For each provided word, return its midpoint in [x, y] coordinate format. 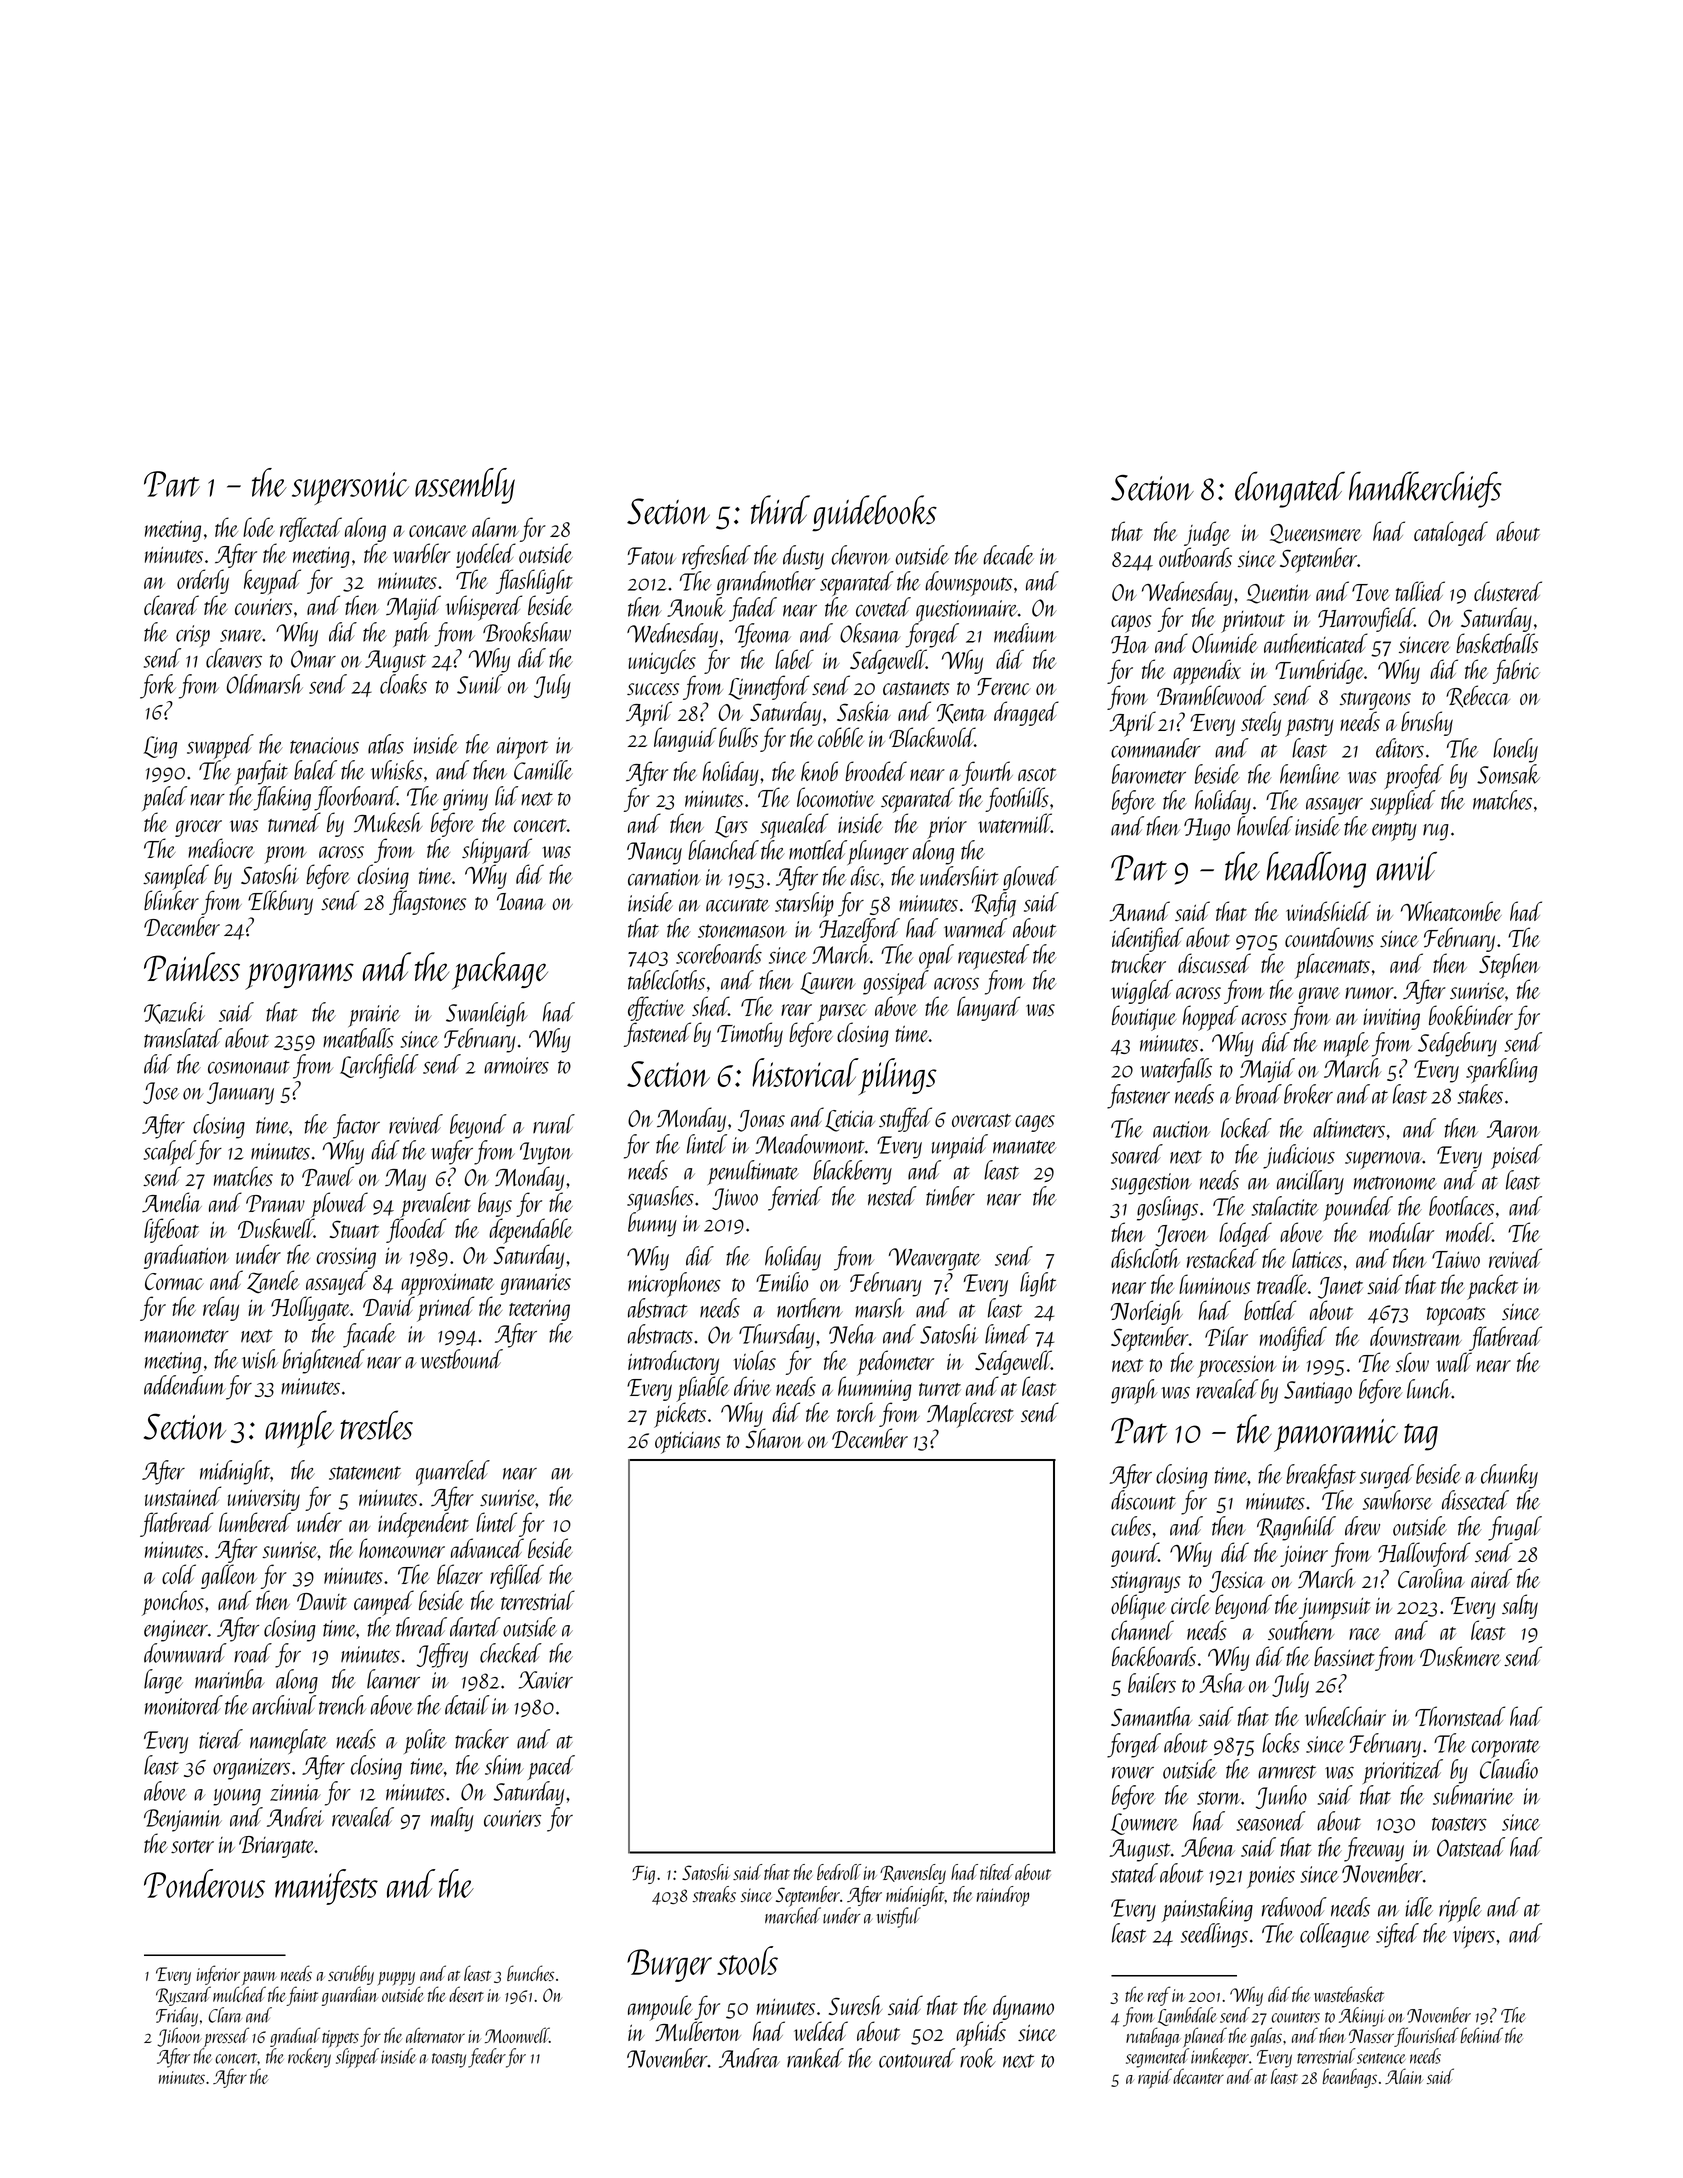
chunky [1509, 1476]
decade [1008, 555]
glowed [1031, 878]
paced [551, 1767]
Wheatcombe [1451, 911]
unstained [183, 1496]
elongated [1290, 489]
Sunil [480, 684]
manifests [326, 1887]
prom [285, 855]
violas [755, 1360]
